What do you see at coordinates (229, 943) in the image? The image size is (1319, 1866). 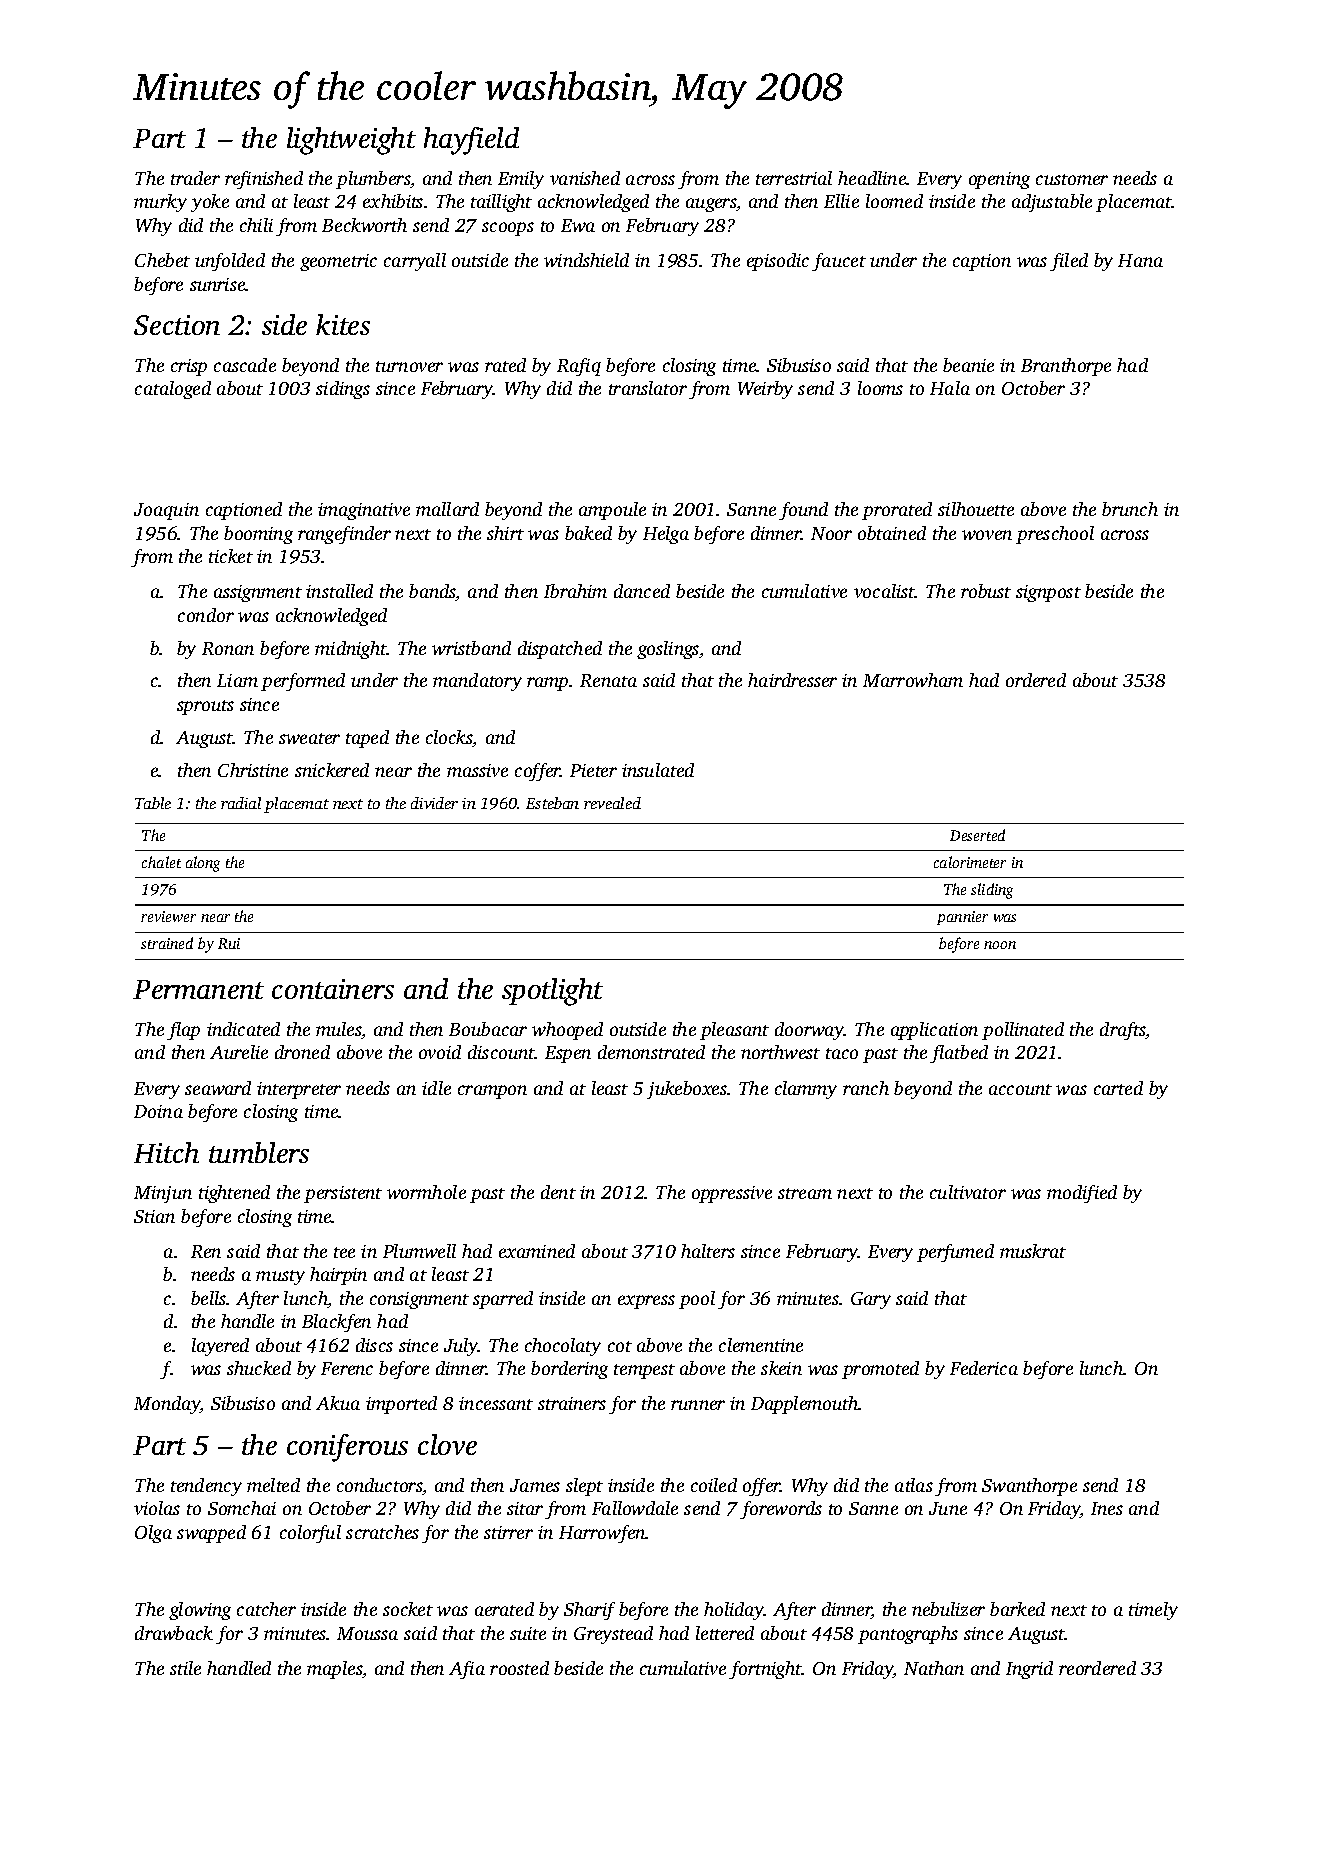 I see `Rui` at bounding box center [229, 943].
